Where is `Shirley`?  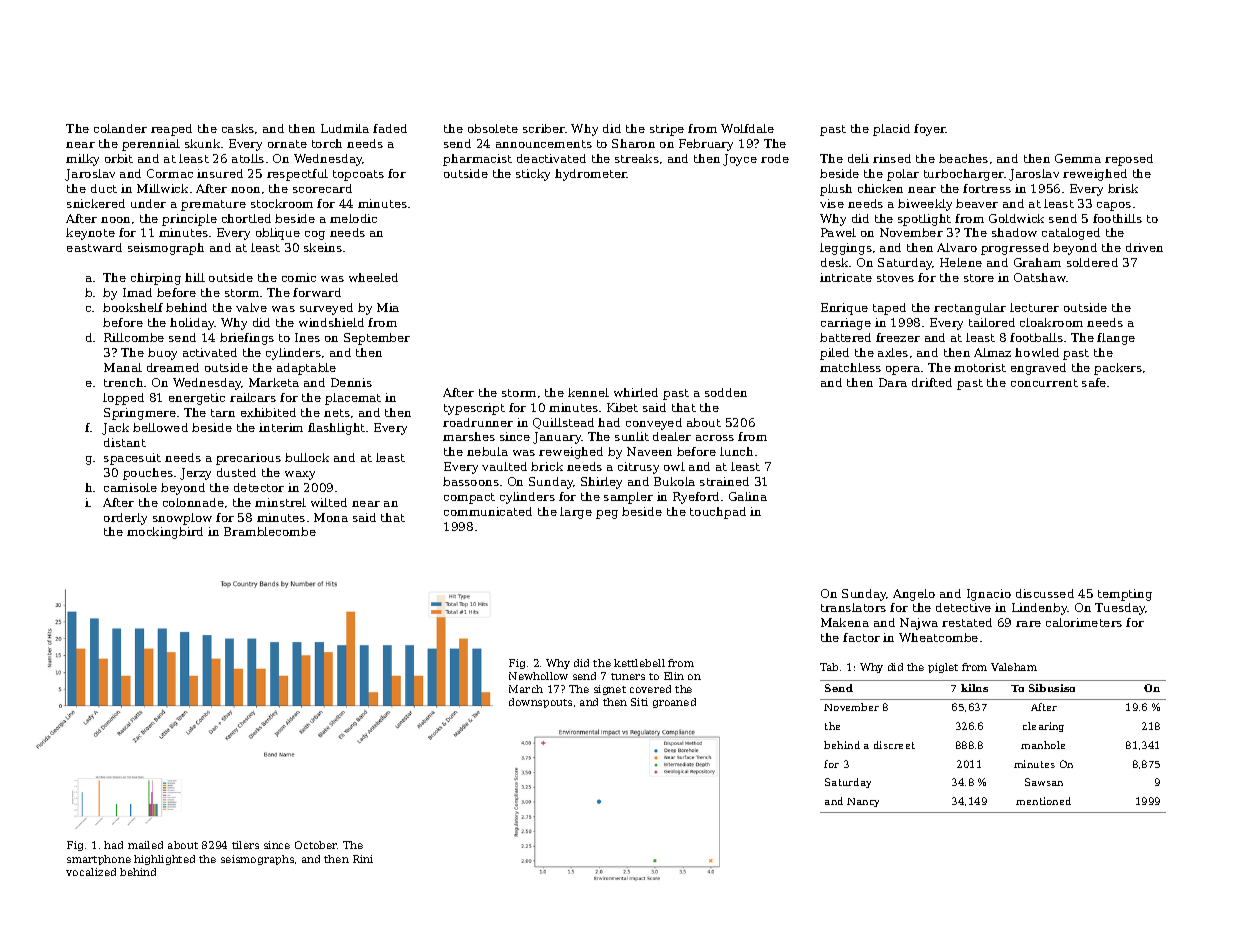 Shirley is located at coordinates (601, 483).
